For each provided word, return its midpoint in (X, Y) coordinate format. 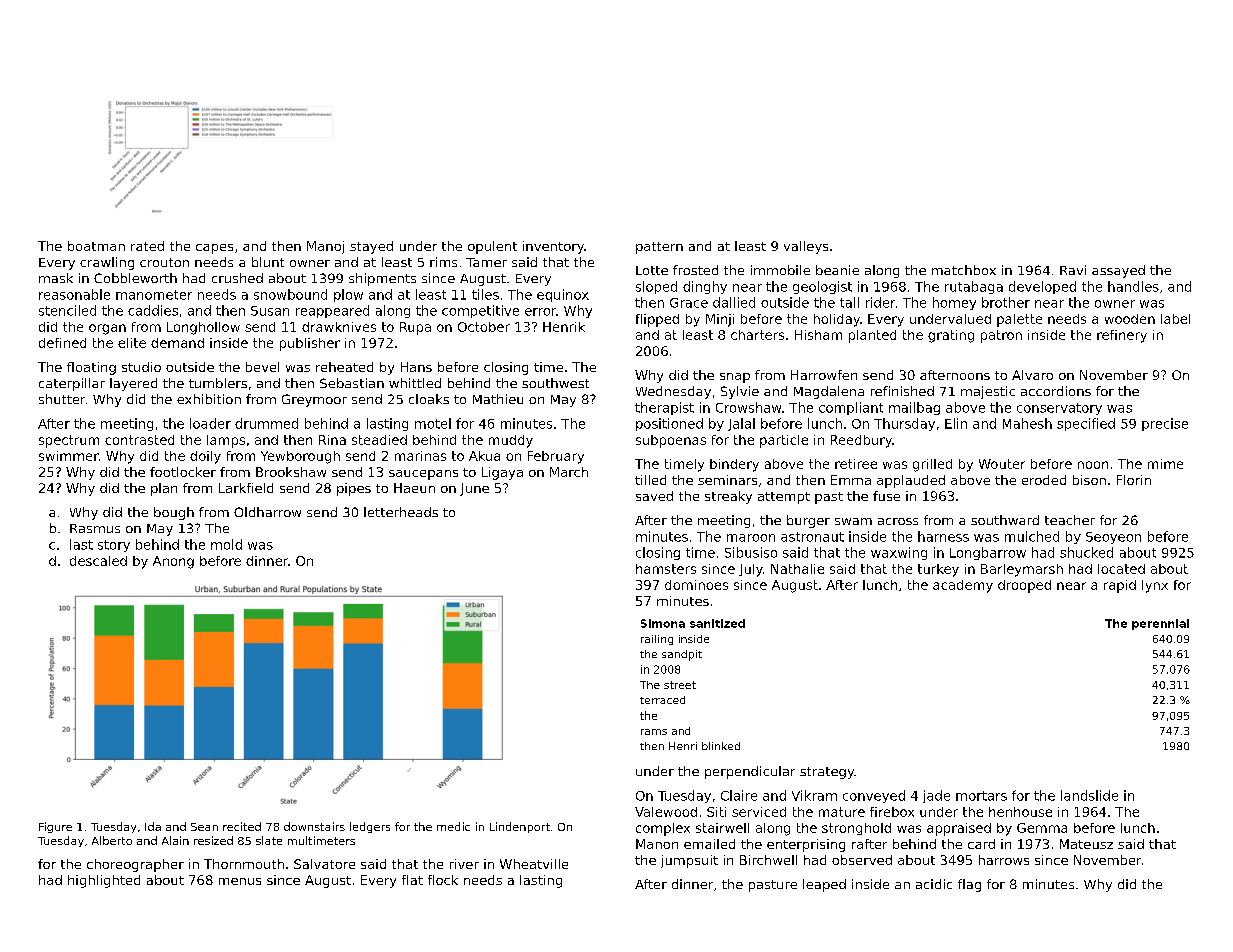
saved (654, 496)
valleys (806, 247)
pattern (659, 248)
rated (147, 246)
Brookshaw (291, 472)
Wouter (1002, 464)
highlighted (104, 881)
